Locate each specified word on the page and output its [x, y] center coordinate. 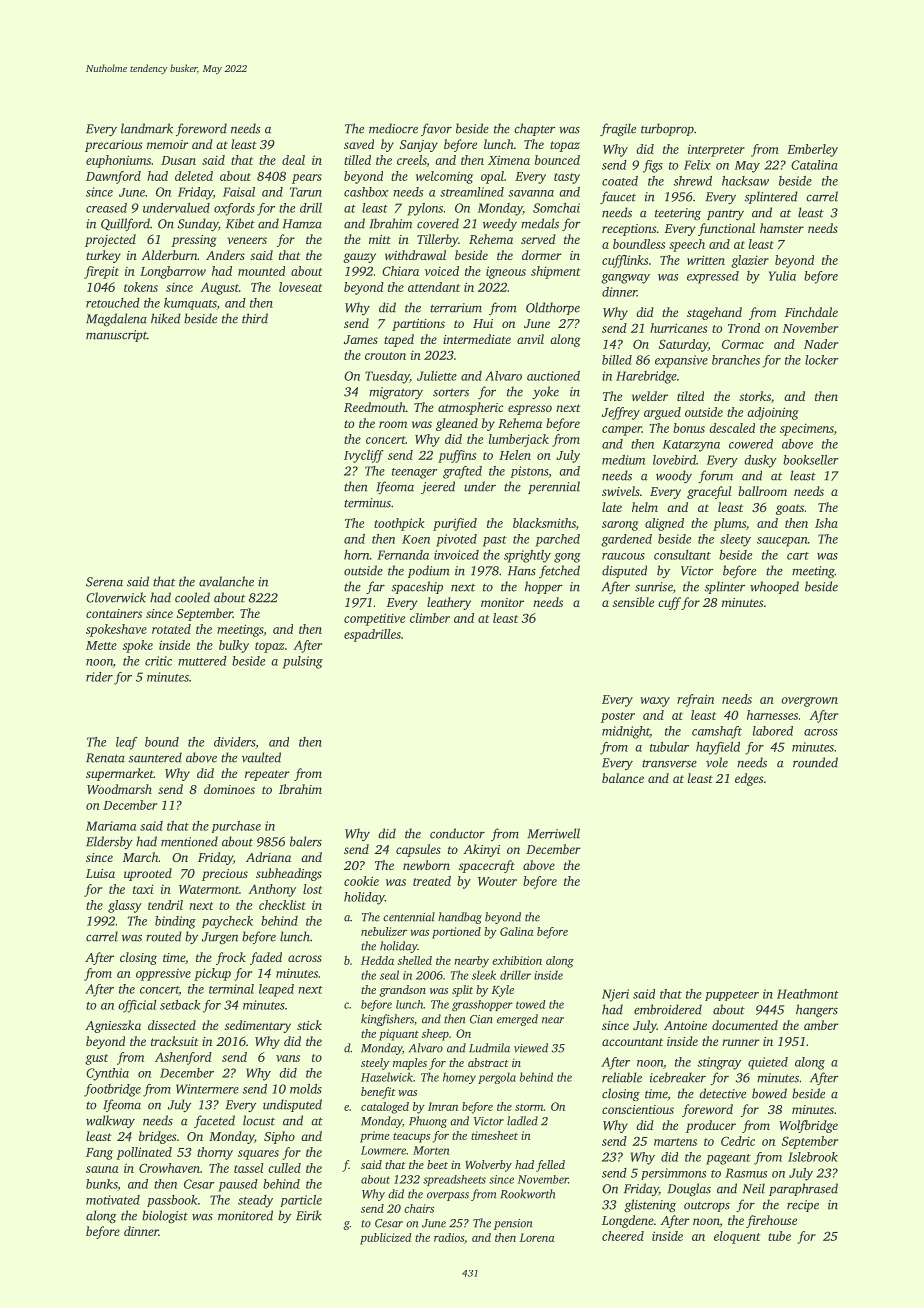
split [462, 991]
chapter [534, 129]
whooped [774, 587]
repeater [267, 775]
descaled [732, 428]
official [137, 1006]
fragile [618, 129]
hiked [166, 318]
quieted [768, 1063]
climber [430, 618]
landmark [147, 128]
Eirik [309, 1215]
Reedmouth [375, 407]
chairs [419, 1208]
